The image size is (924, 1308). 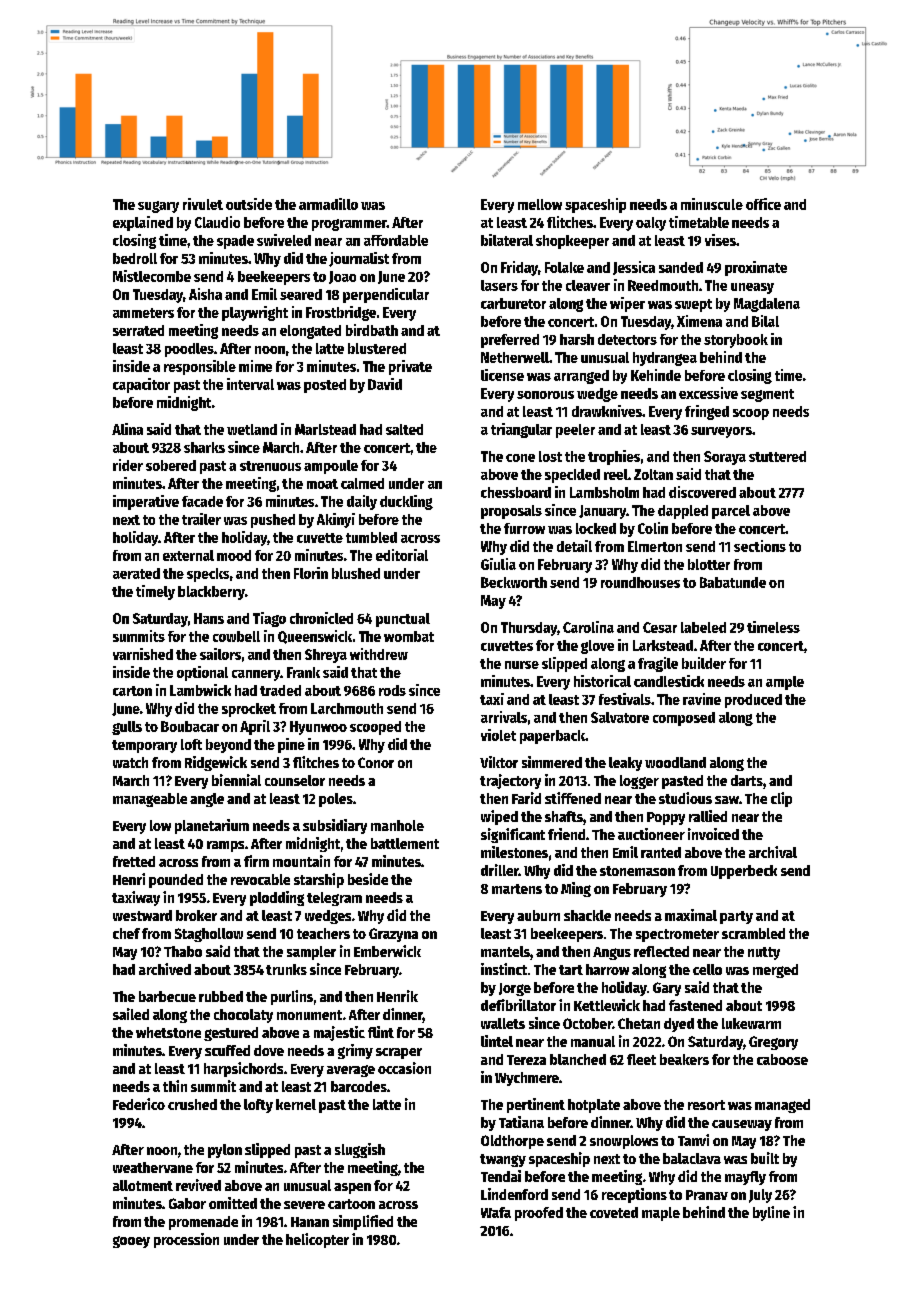 I want to click on maple, so click(x=661, y=1214).
